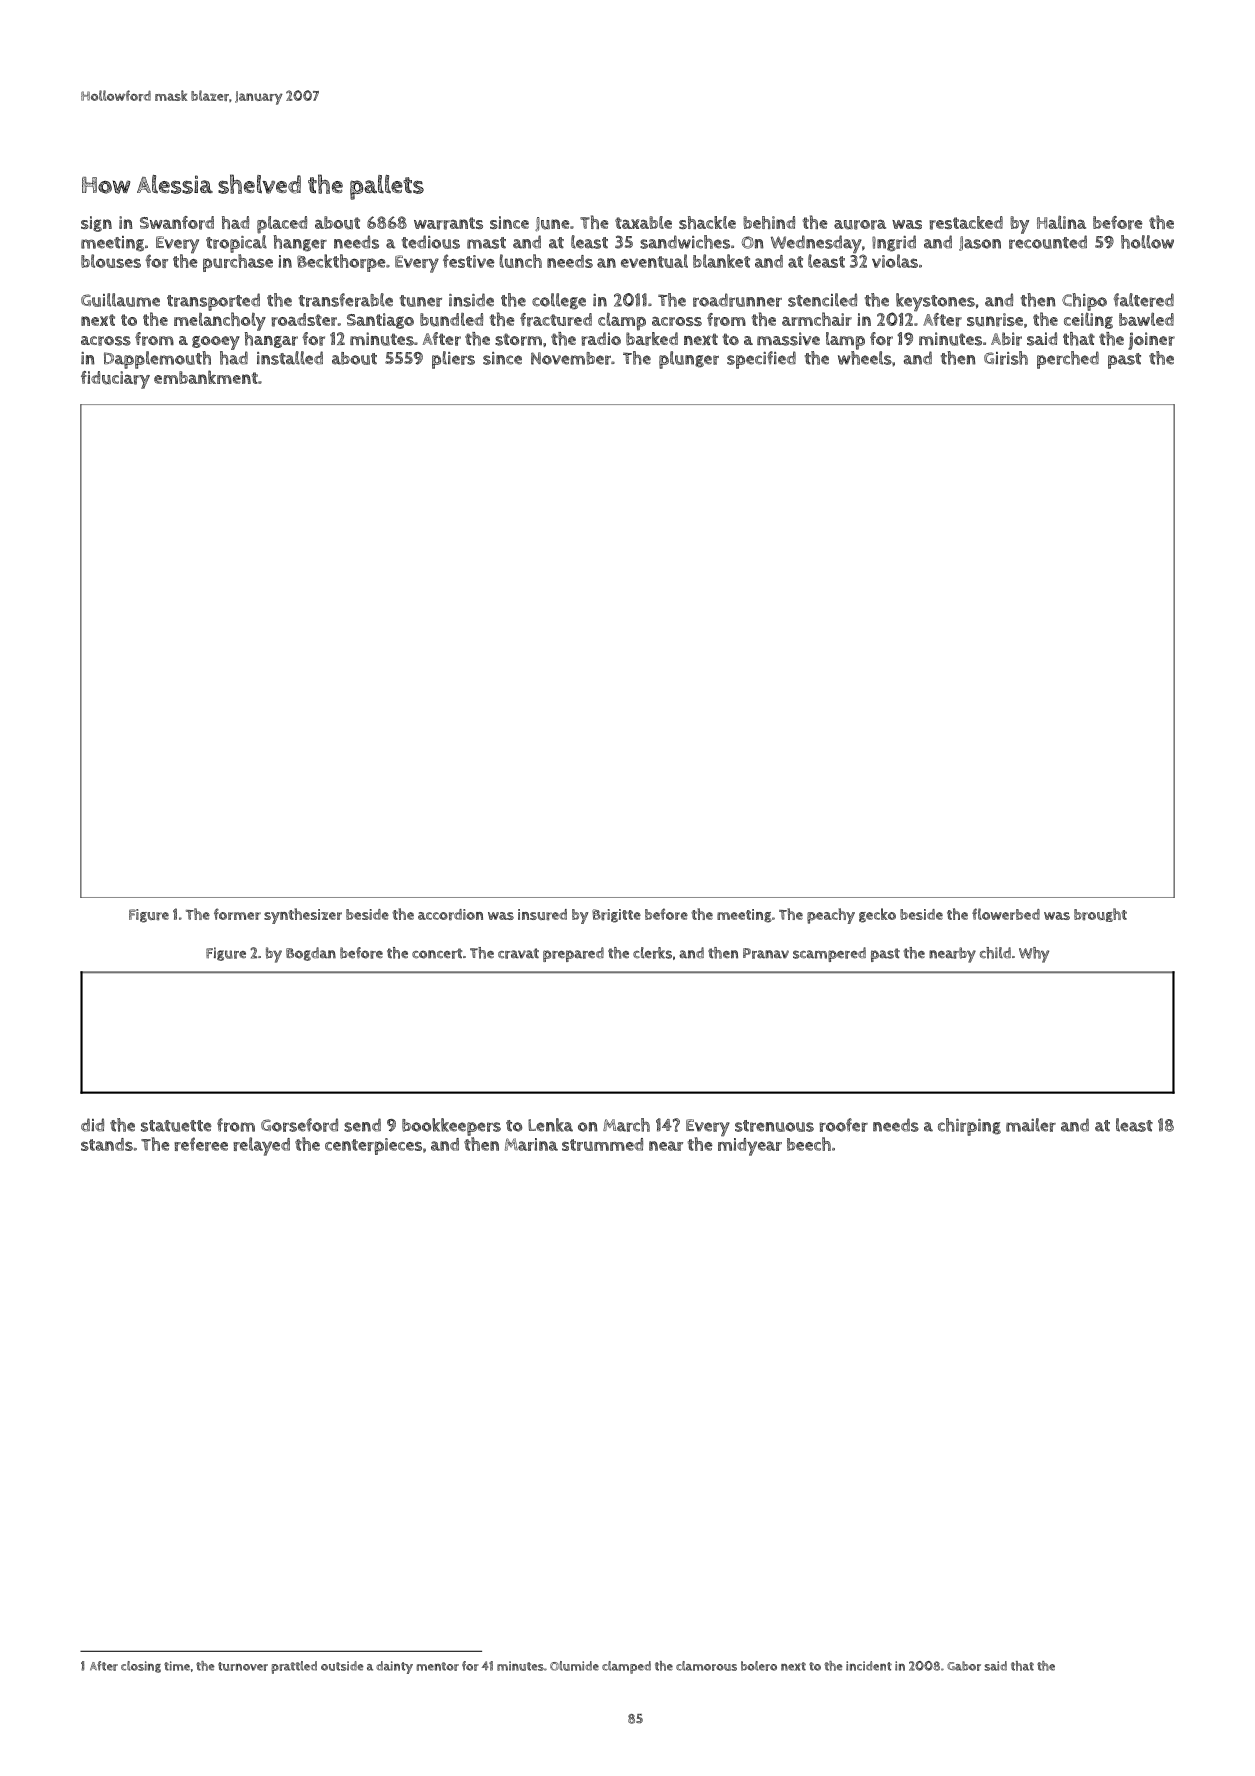  Describe the element at coordinates (518, 953) in the screenshot. I see `cravat` at that location.
